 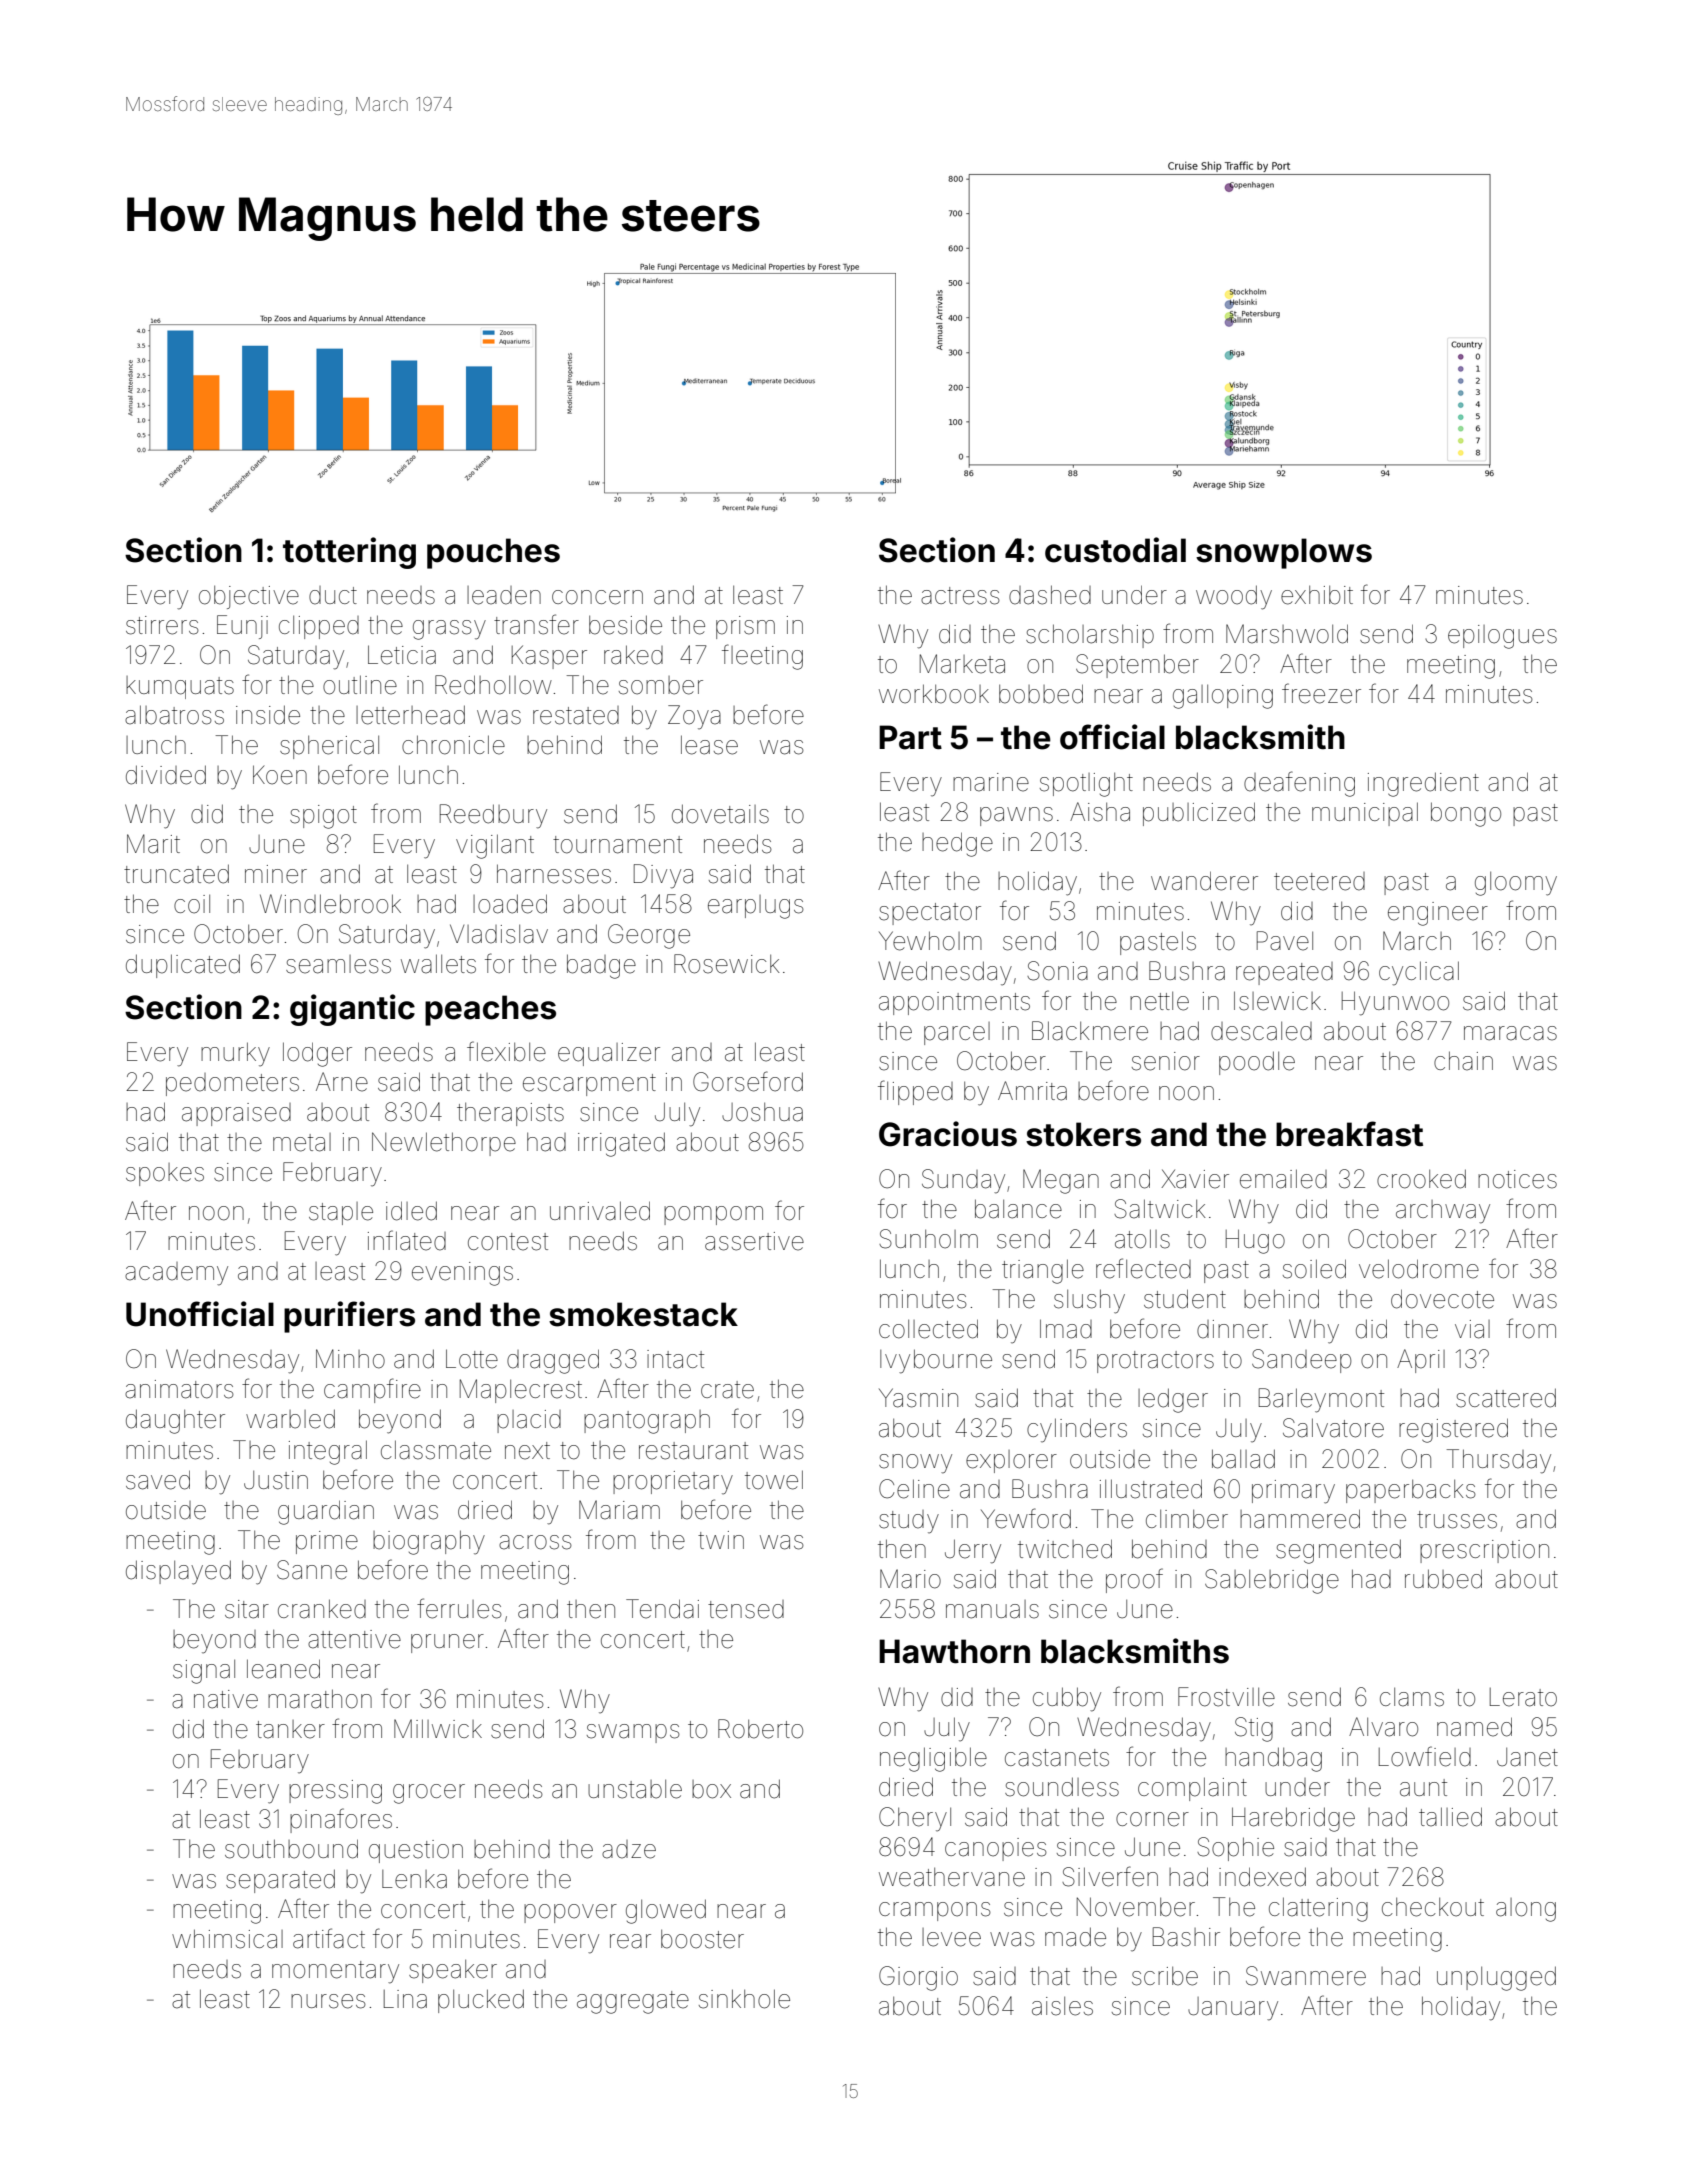 What do you see at coordinates (405, 1999) in the page?
I see `Lina` at bounding box center [405, 1999].
